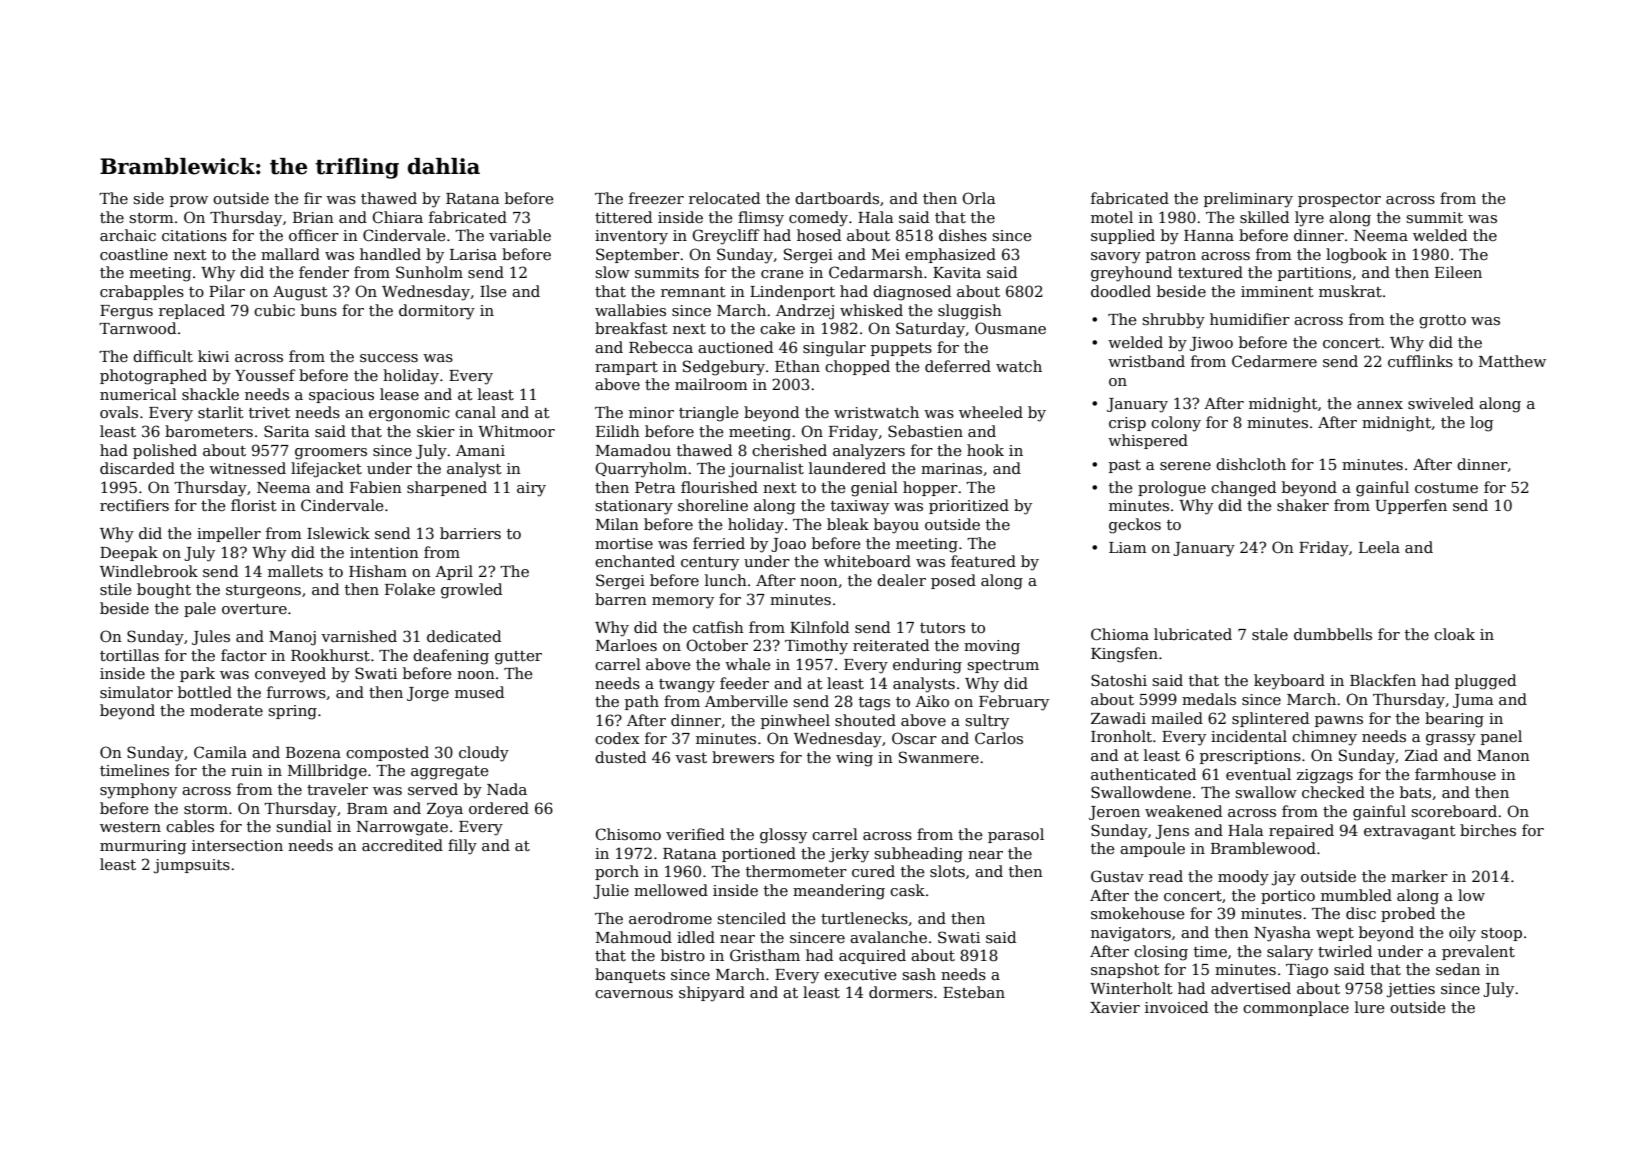 The height and width of the page is (1164, 1647). What do you see at coordinates (1473, 701) in the page?
I see `Juma` at bounding box center [1473, 701].
